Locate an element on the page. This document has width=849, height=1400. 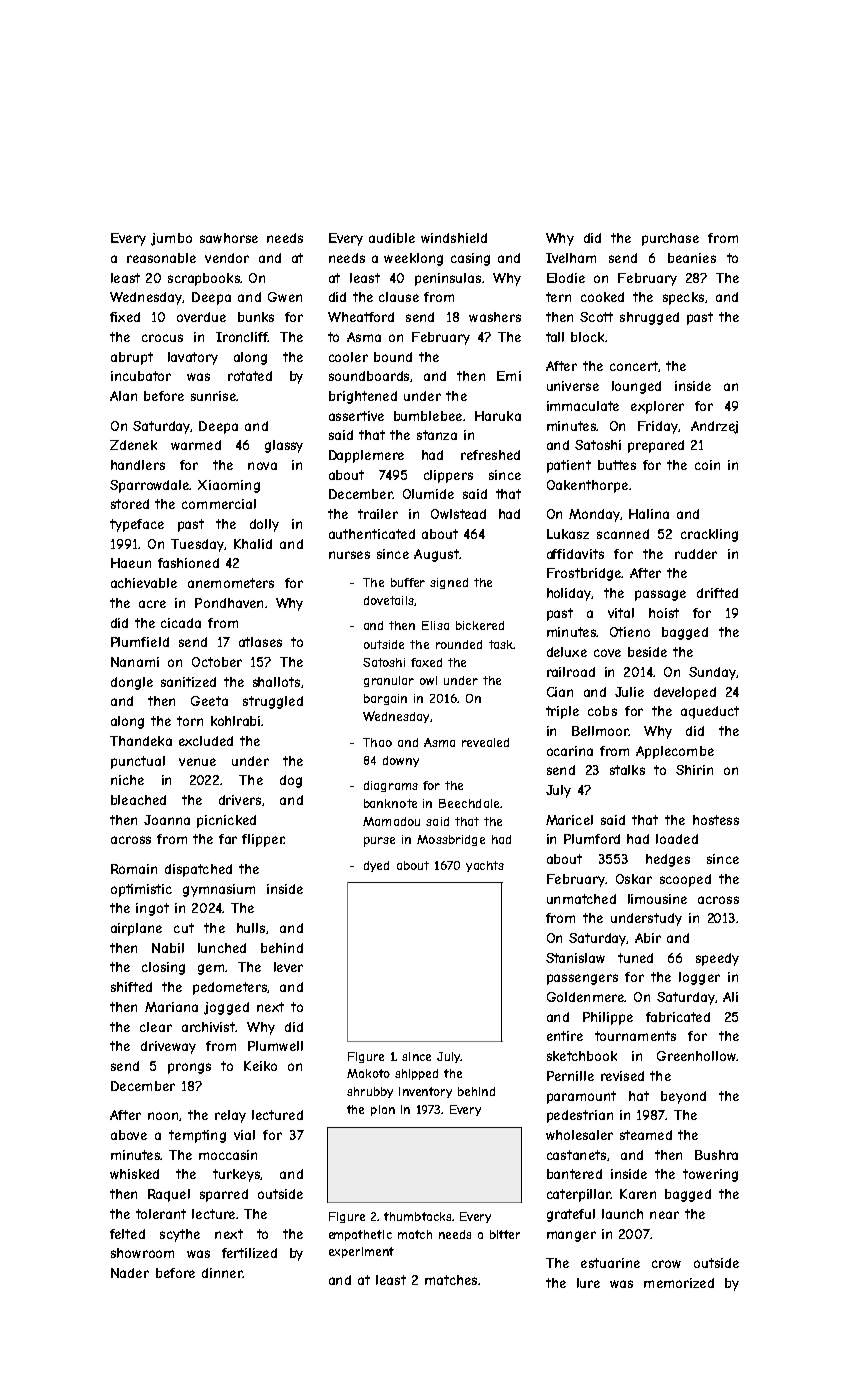
shipped is located at coordinates (416, 1074).
